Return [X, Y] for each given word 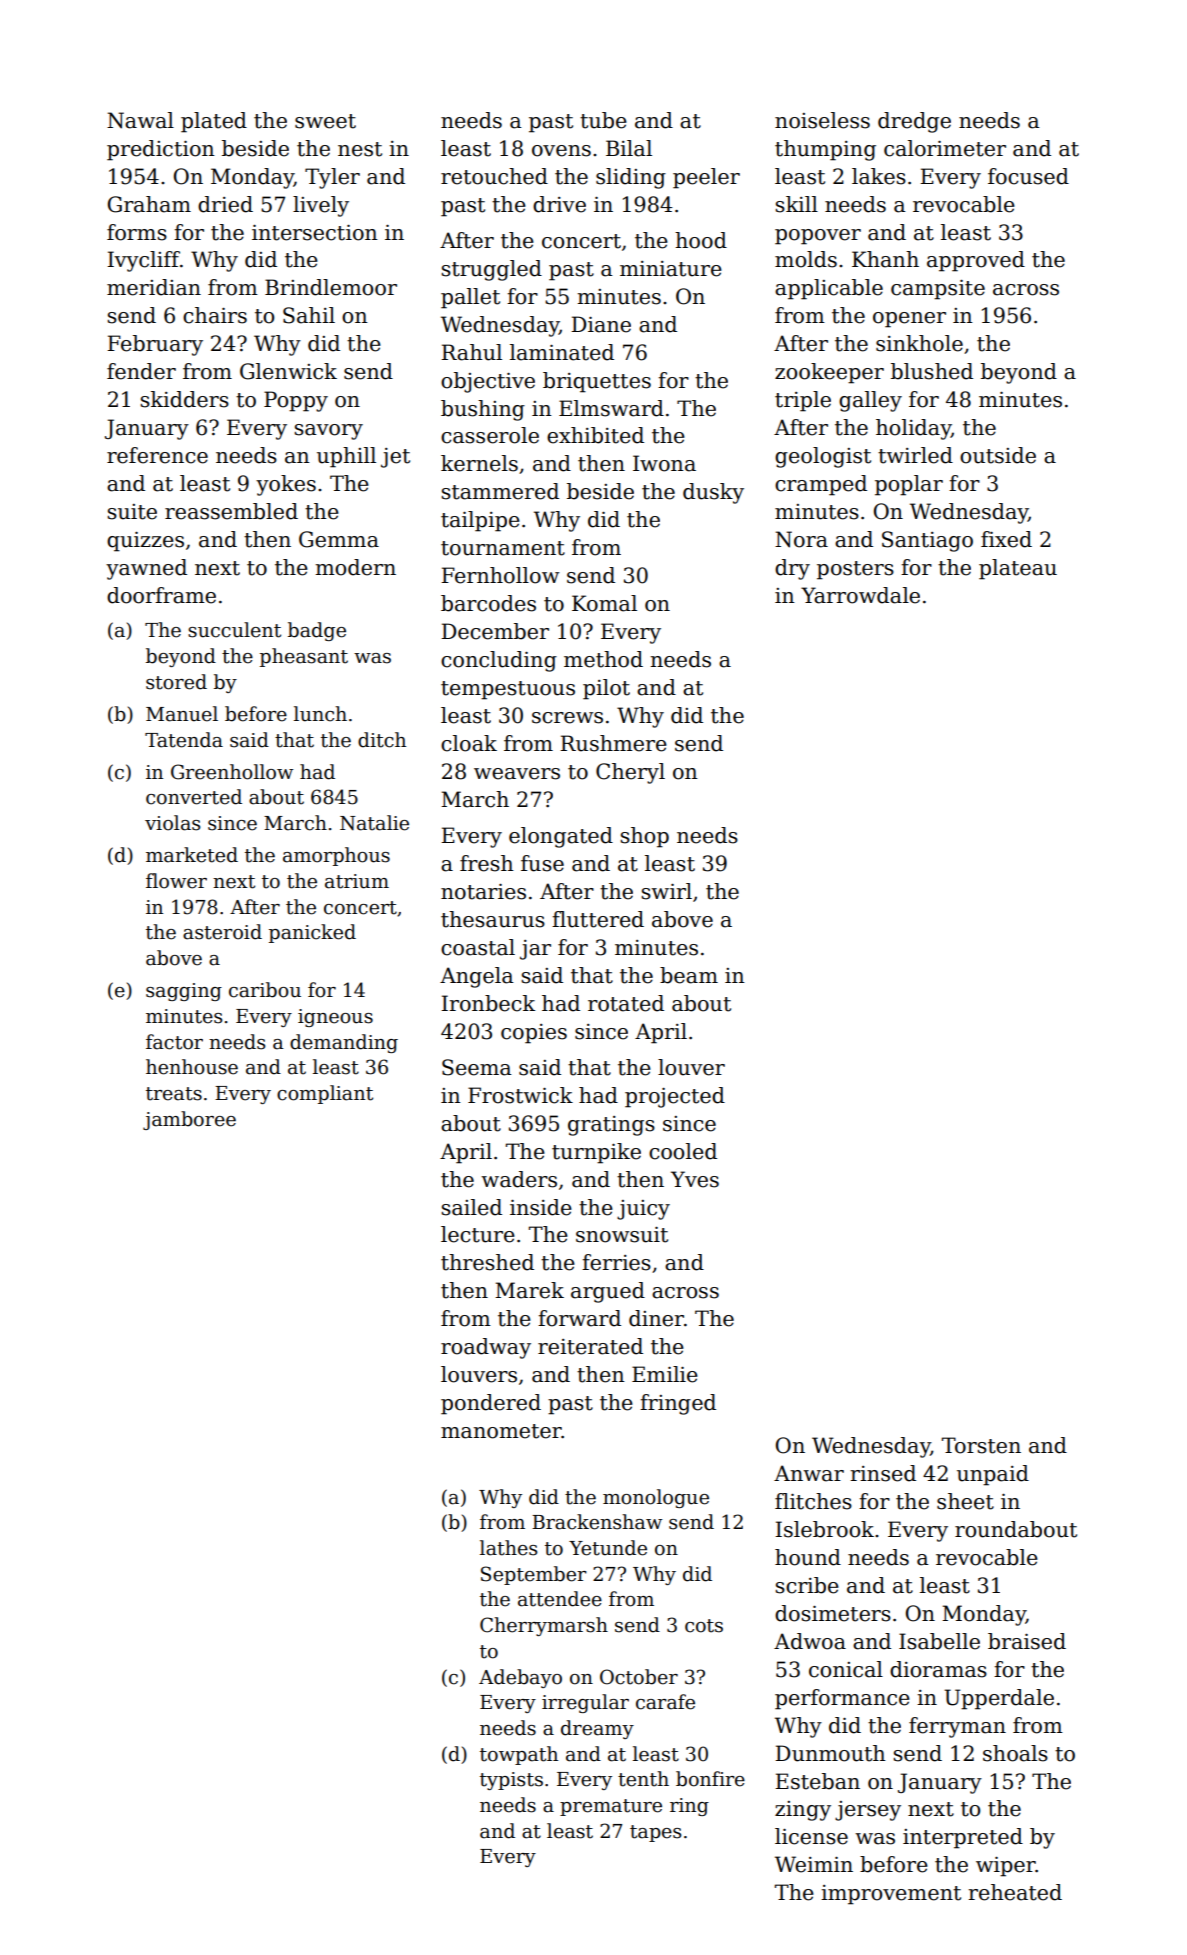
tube [603, 120]
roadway [486, 1348]
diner [656, 1318]
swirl [666, 891]
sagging [184, 992]
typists [511, 1781]
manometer [501, 1431]
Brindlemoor [331, 287]
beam [689, 975]
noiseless [822, 120]
